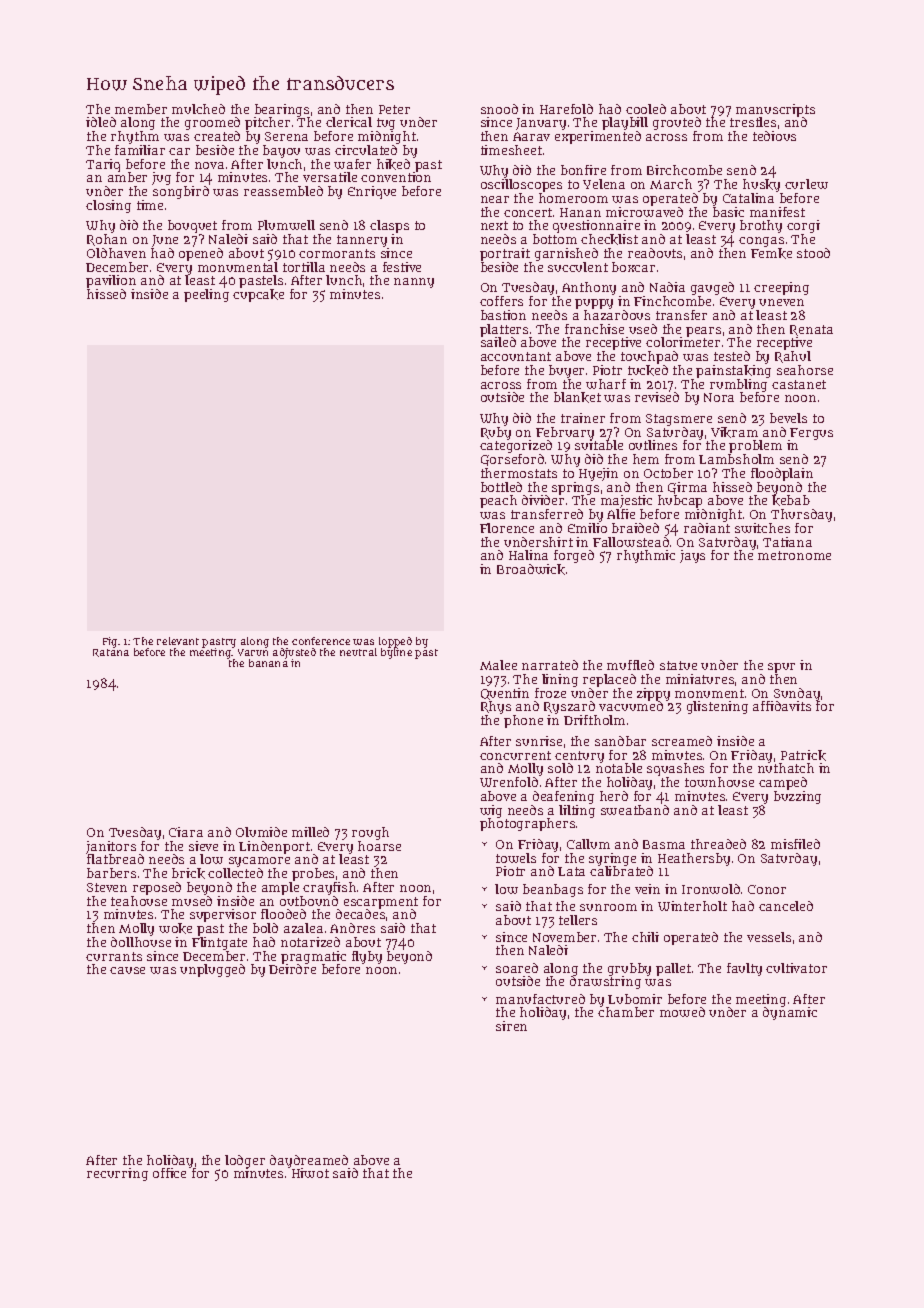  I want to click on blanket, so click(577, 397).
